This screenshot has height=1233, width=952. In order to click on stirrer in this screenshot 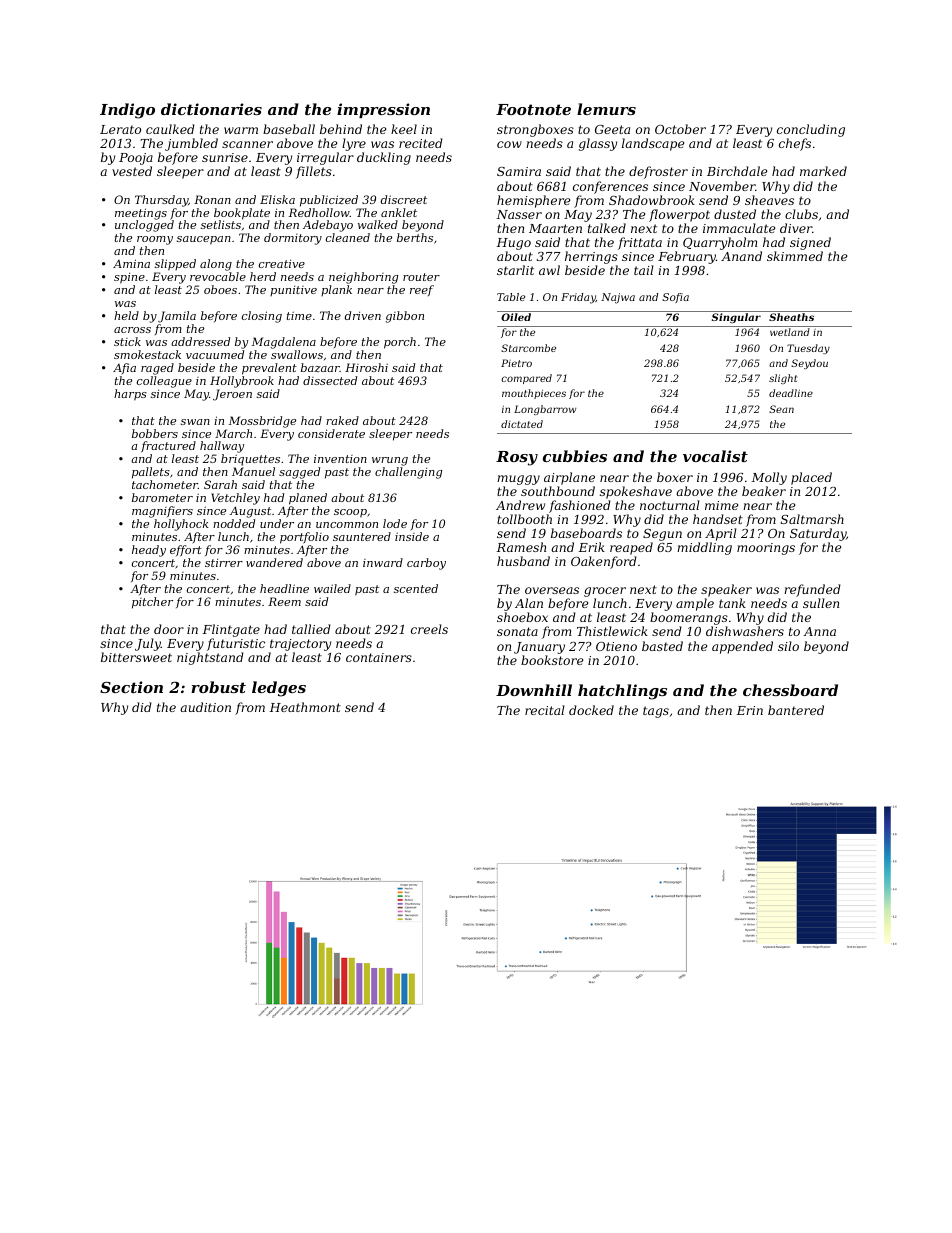, I will do `click(224, 562)`.
